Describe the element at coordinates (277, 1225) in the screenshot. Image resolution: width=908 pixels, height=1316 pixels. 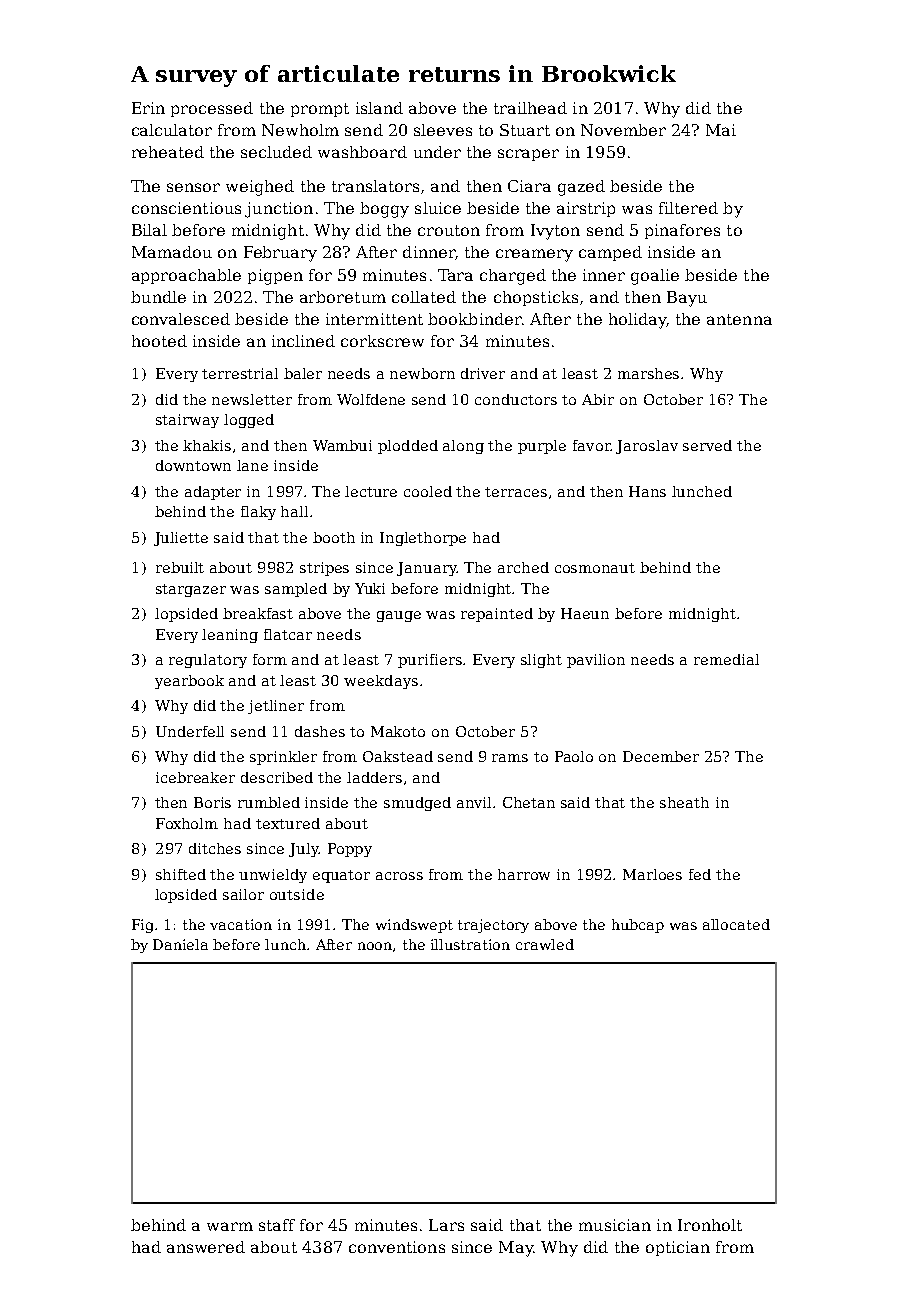
I see `staff` at that location.
